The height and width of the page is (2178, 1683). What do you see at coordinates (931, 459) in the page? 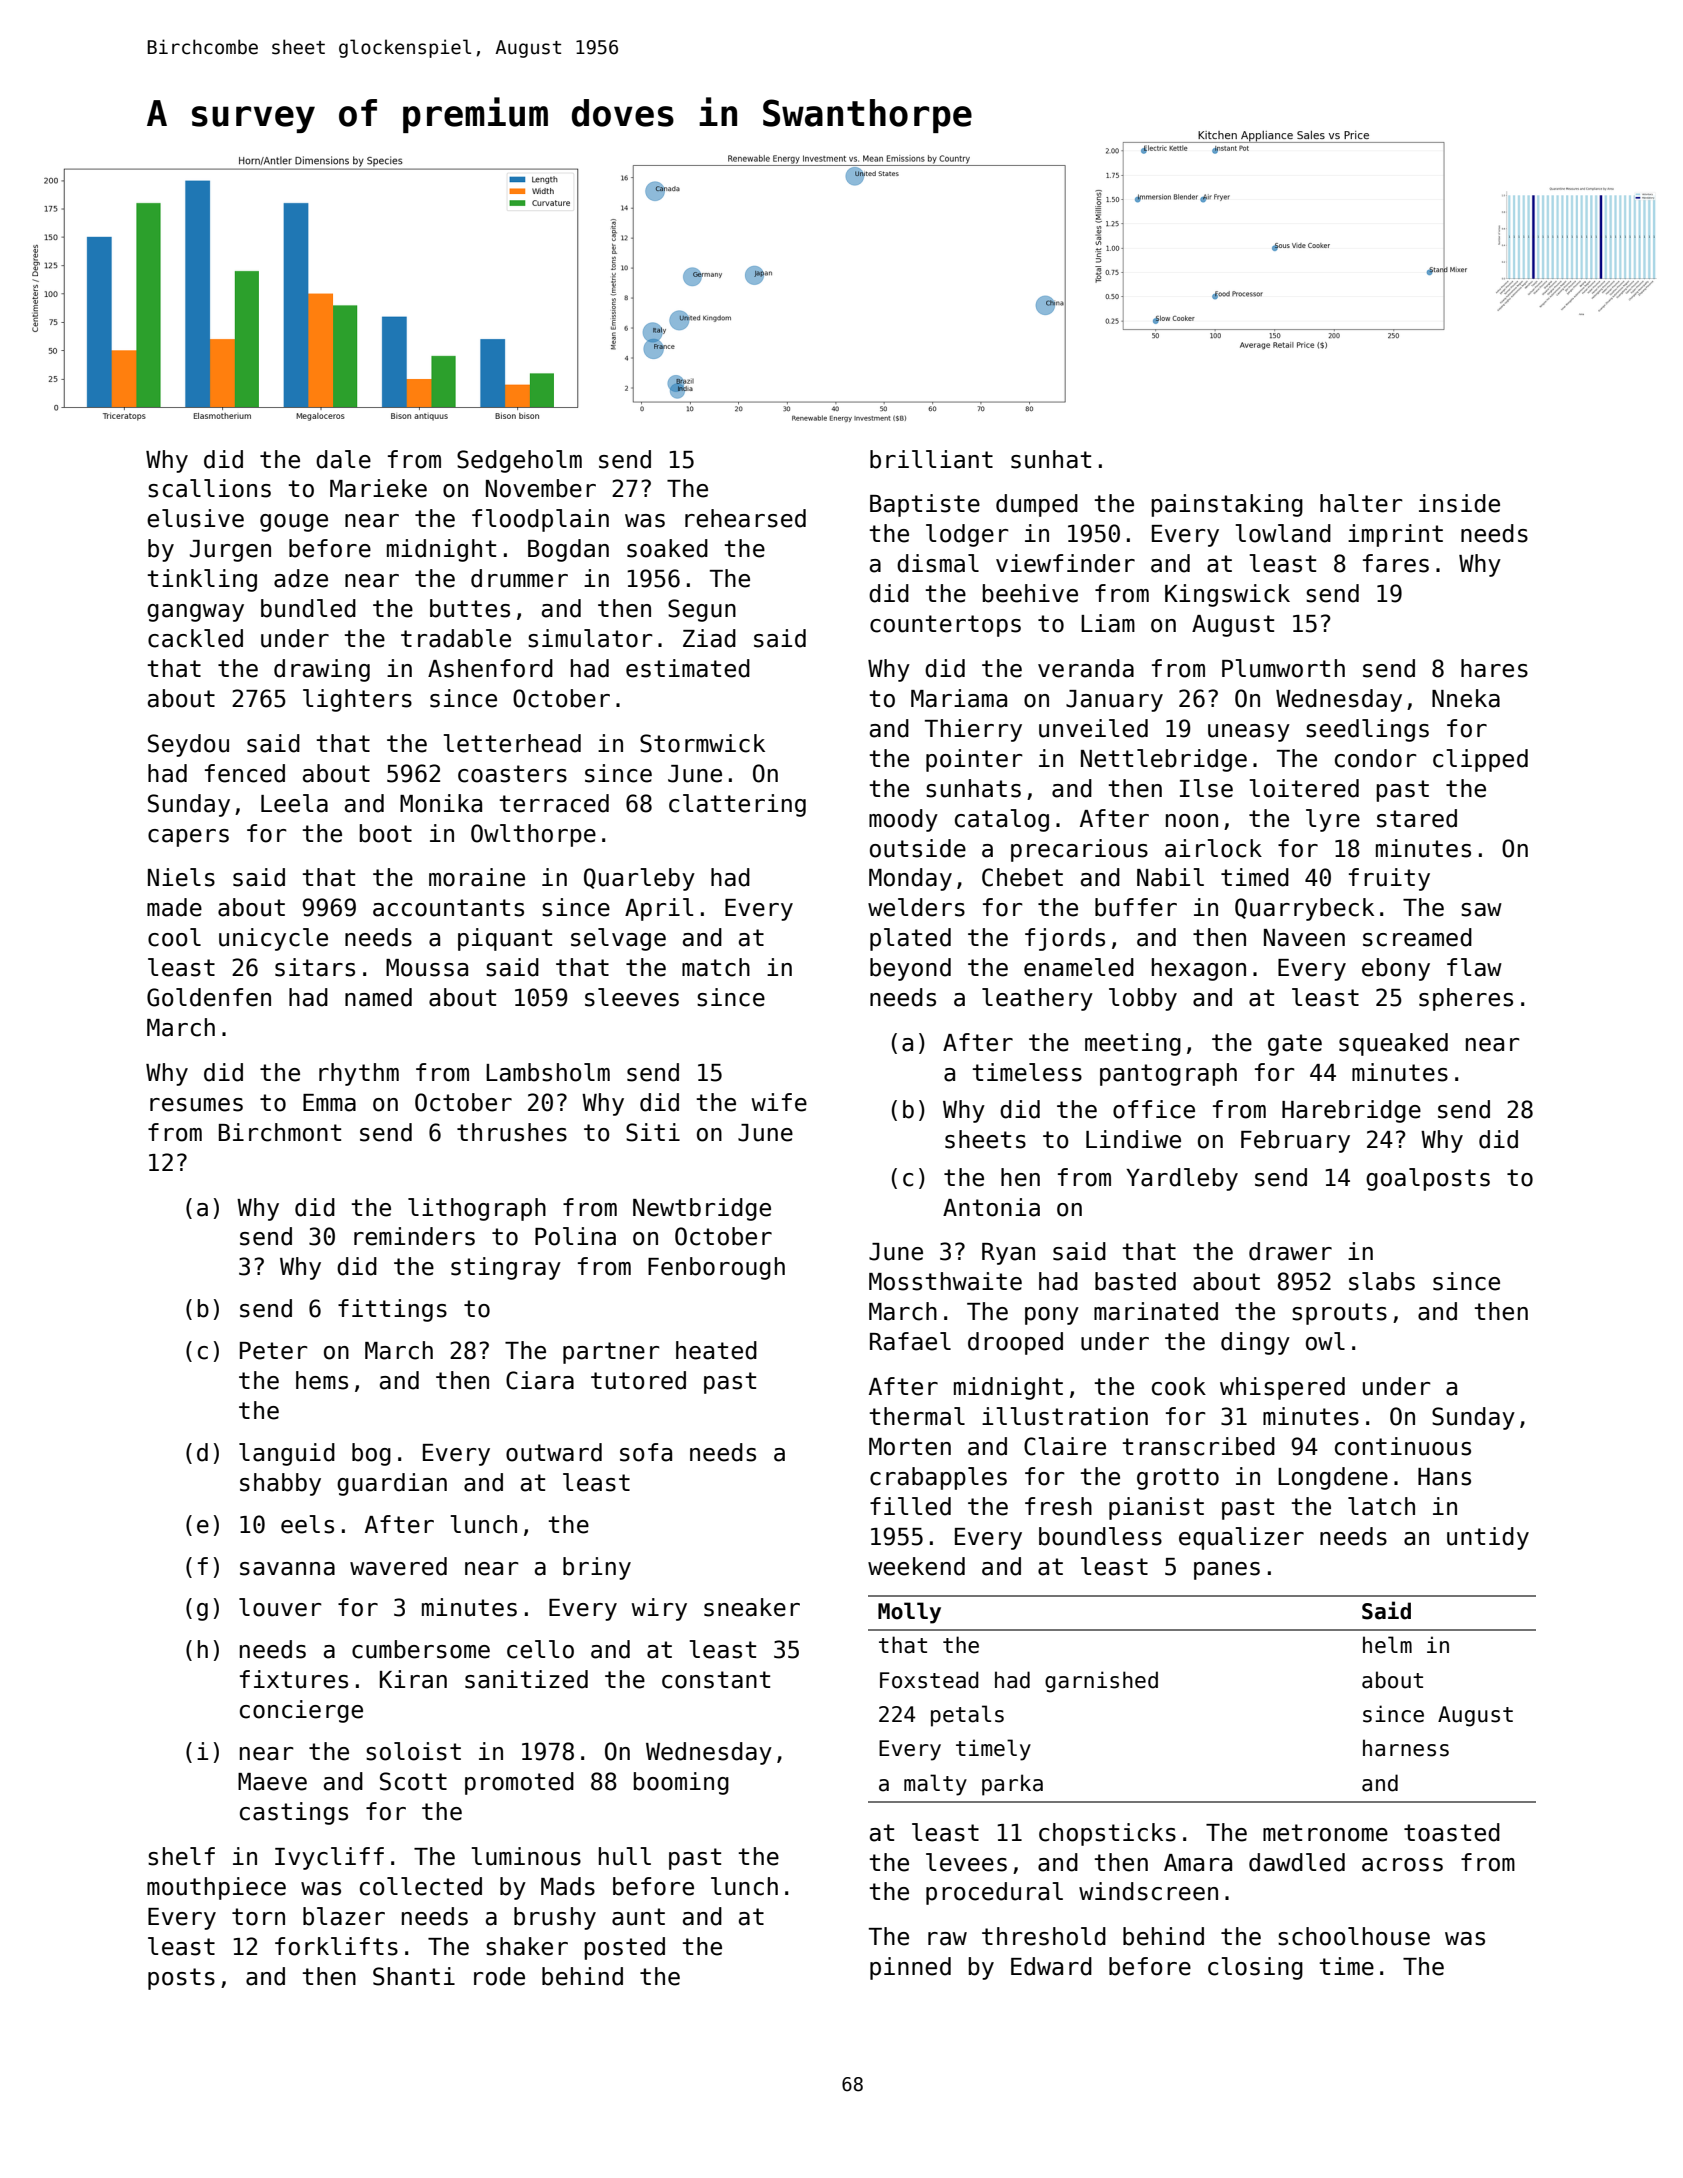
I see `brilliant` at bounding box center [931, 459].
